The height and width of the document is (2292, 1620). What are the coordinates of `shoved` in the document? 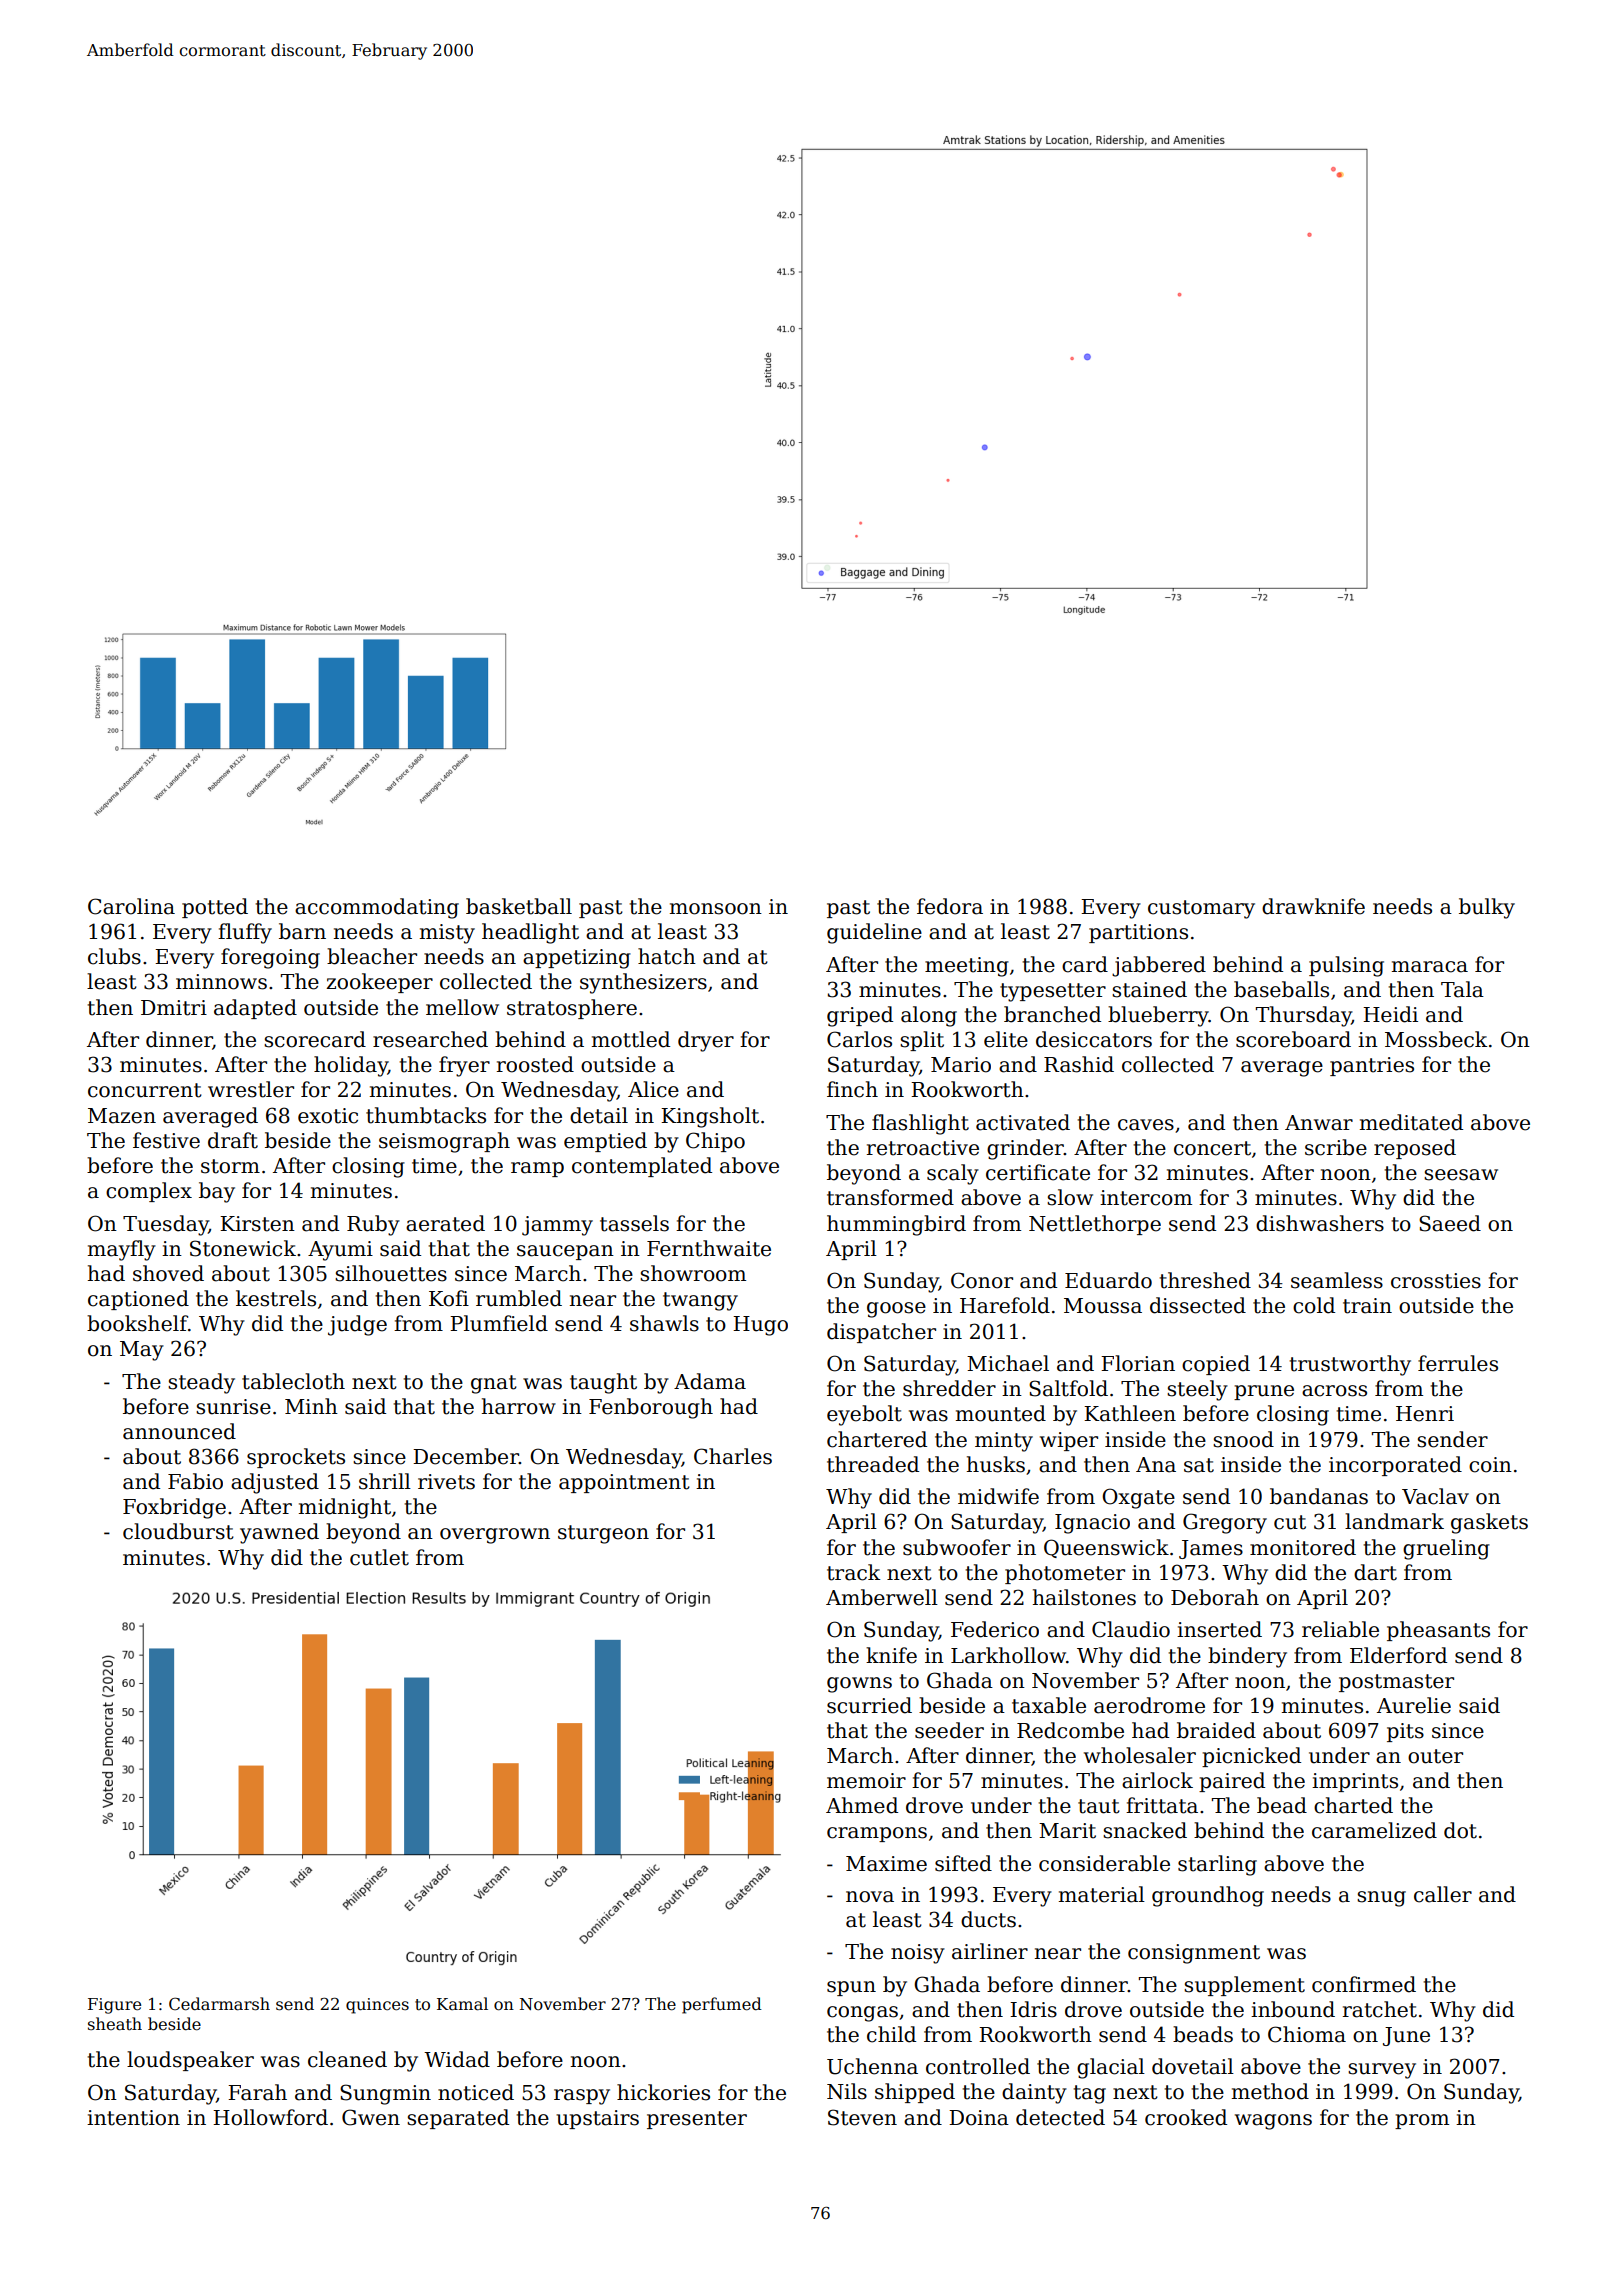 It's located at (168, 1273).
